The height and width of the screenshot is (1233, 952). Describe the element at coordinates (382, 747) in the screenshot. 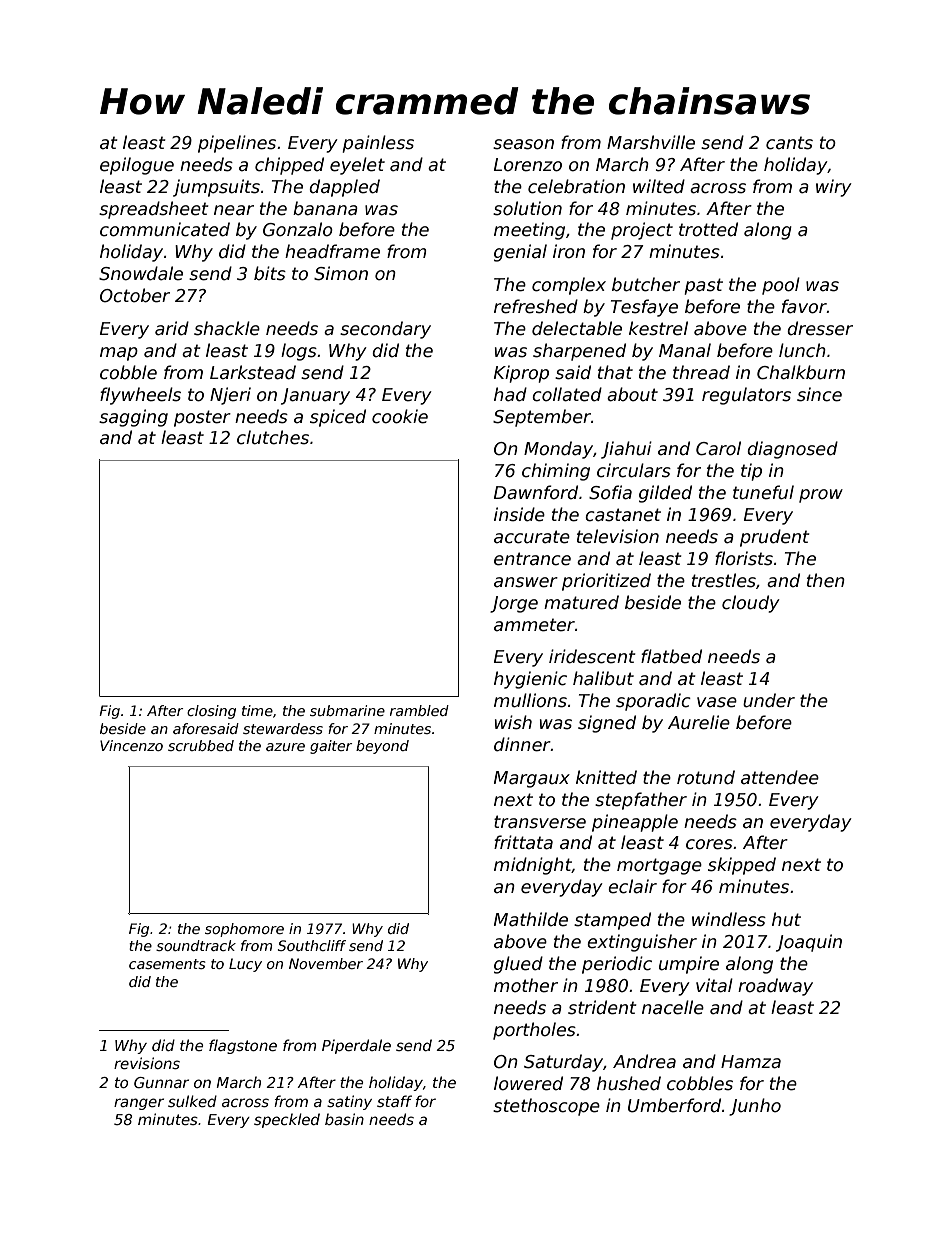

I see `beyond` at that location.
